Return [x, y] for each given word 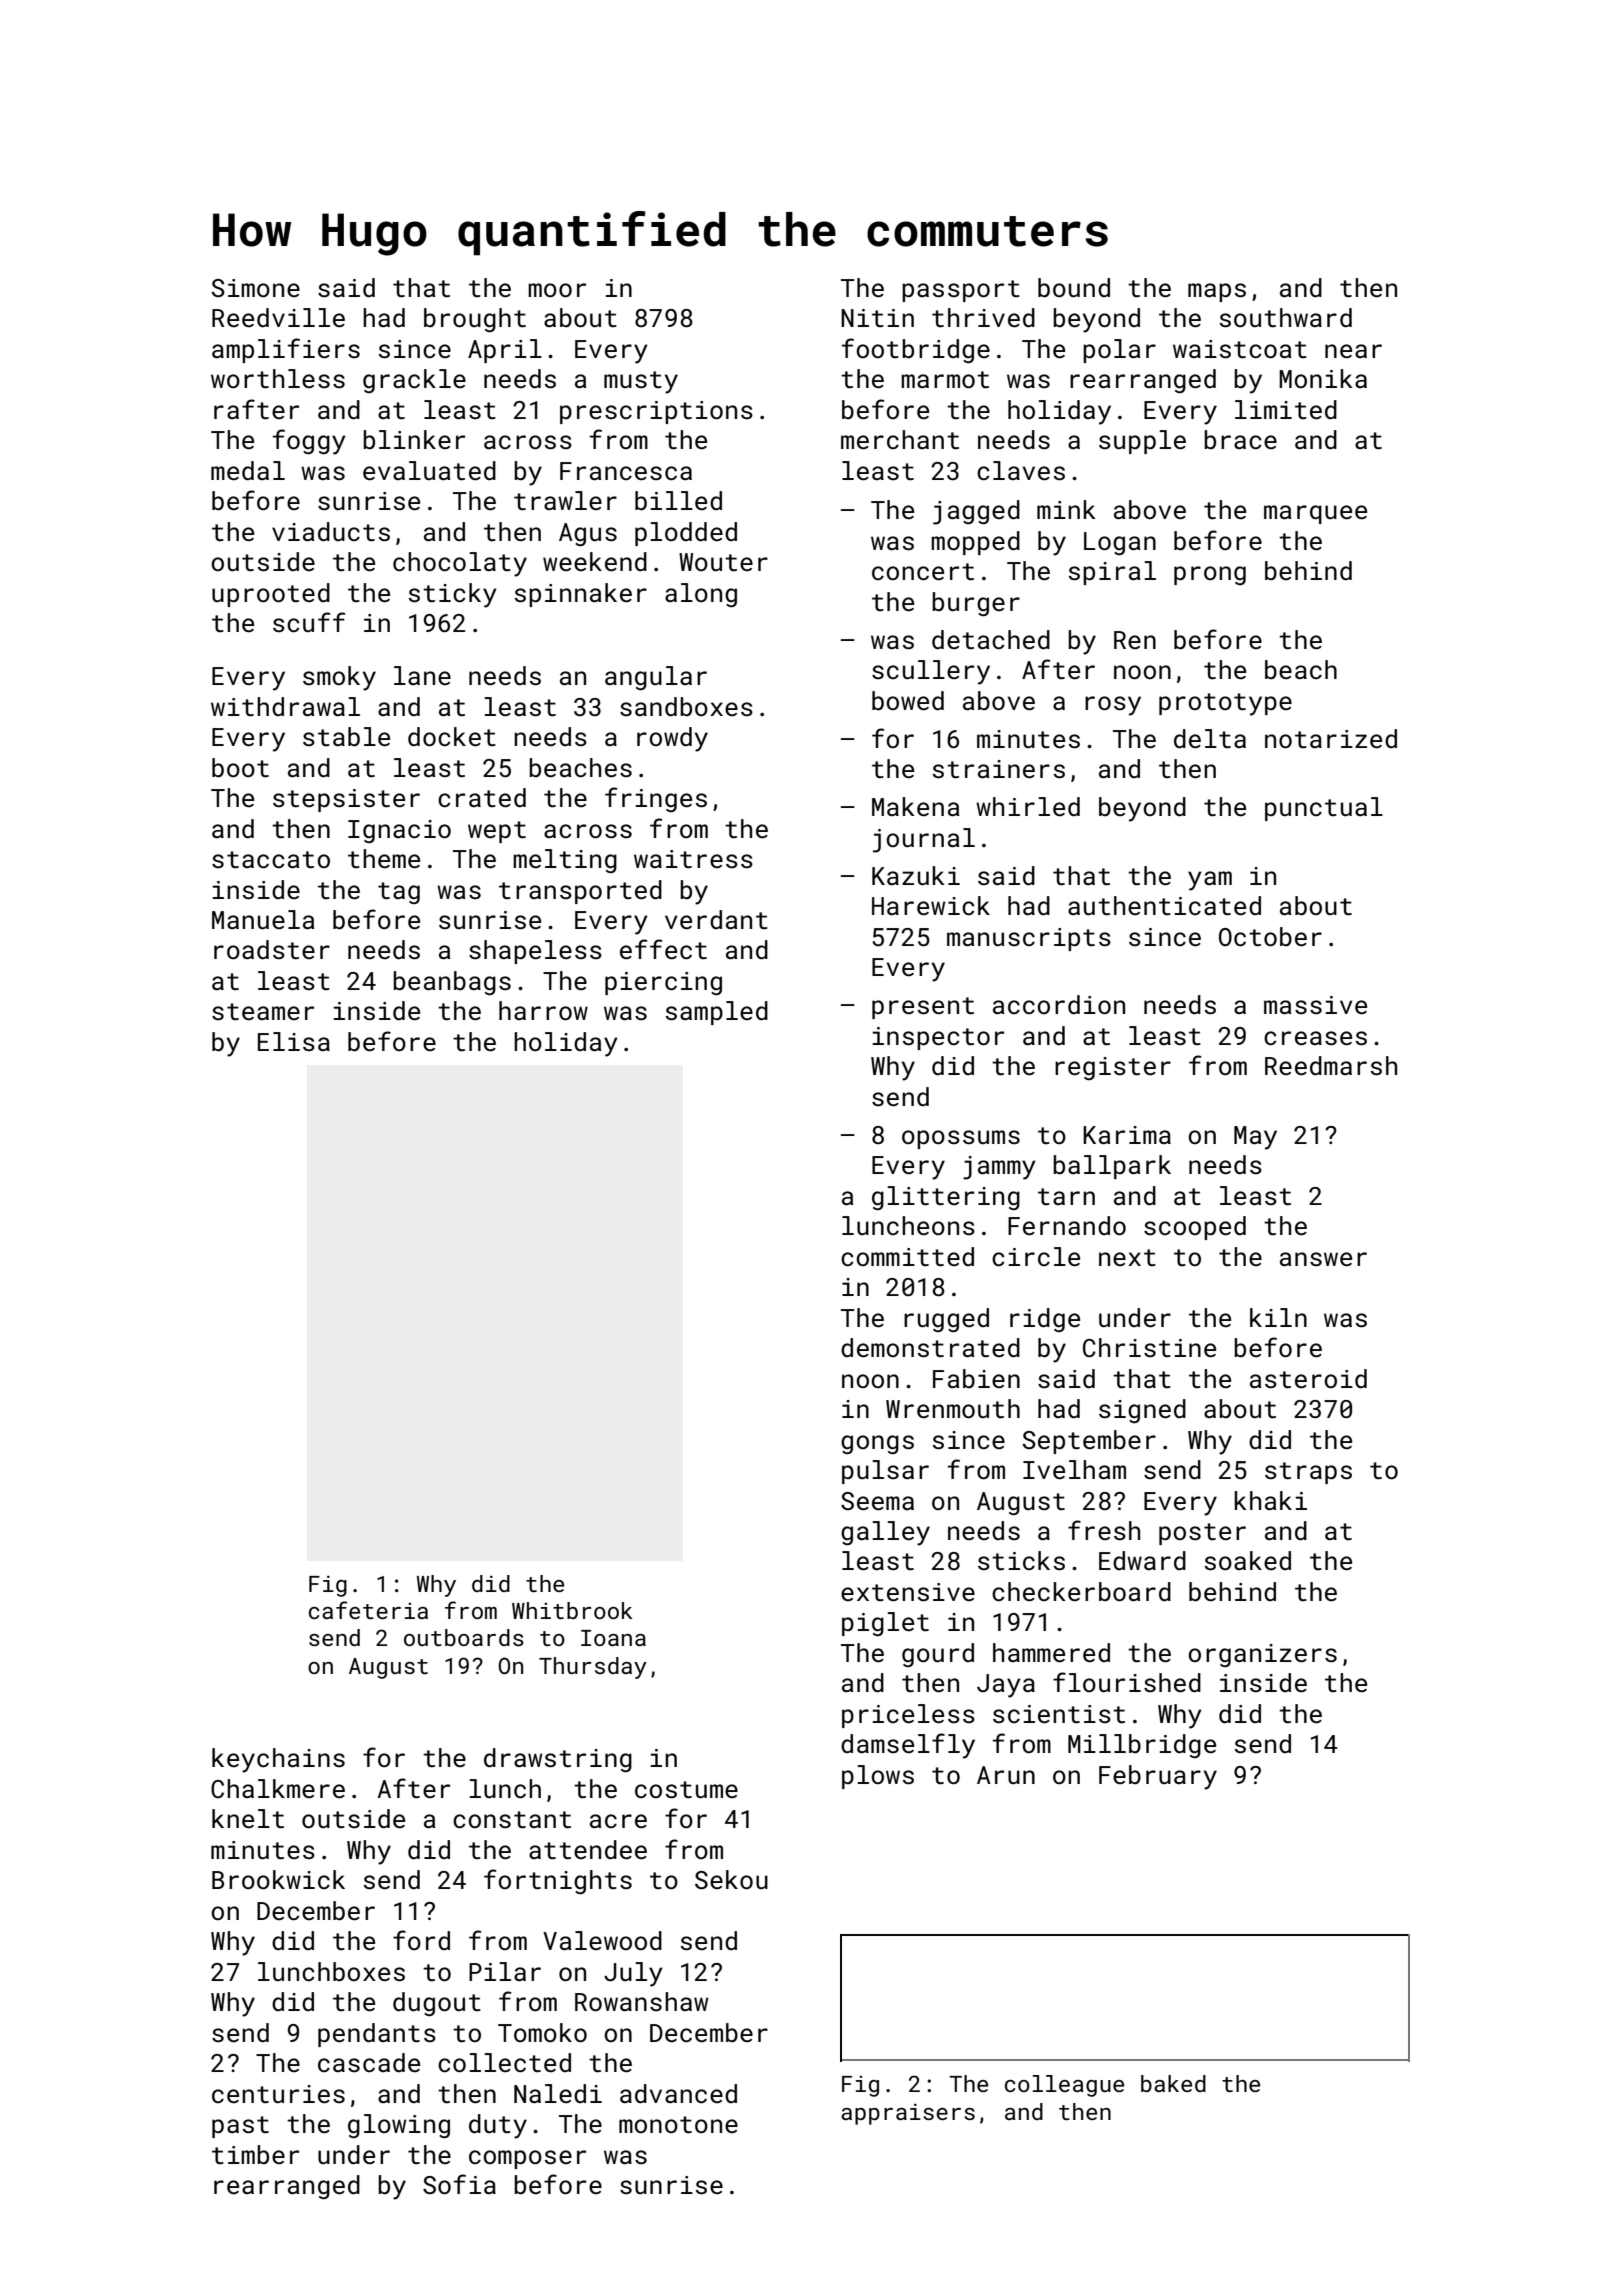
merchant [900, 440]
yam [1210, 881]
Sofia [459, 2184]
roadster [272, 950]
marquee [1315, 514]
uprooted [271, 595]
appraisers [908, 2114]
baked [1173, 2083]
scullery [931, 672]
